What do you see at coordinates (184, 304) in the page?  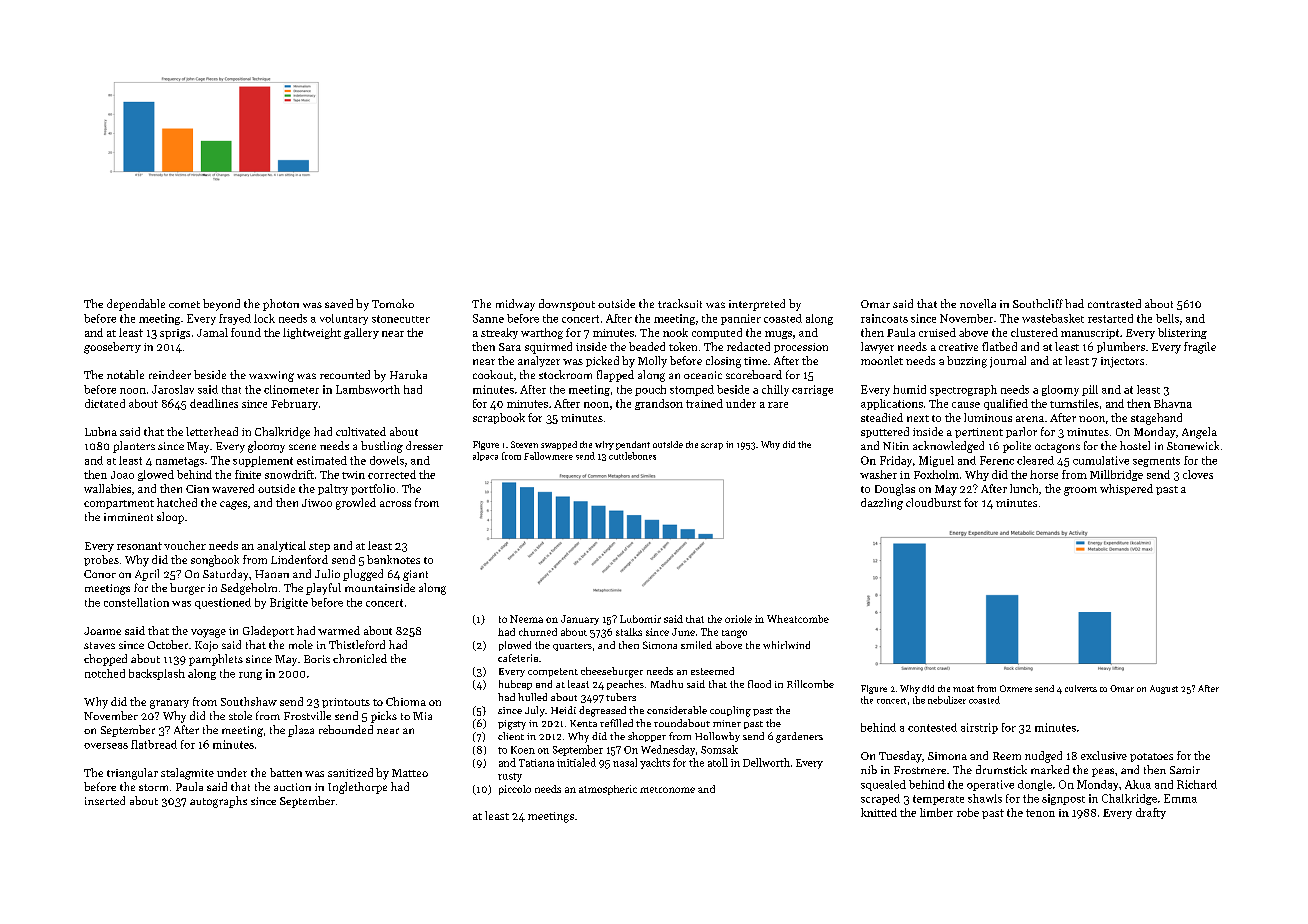 I see `comet` at bounding box center [184, 304].
